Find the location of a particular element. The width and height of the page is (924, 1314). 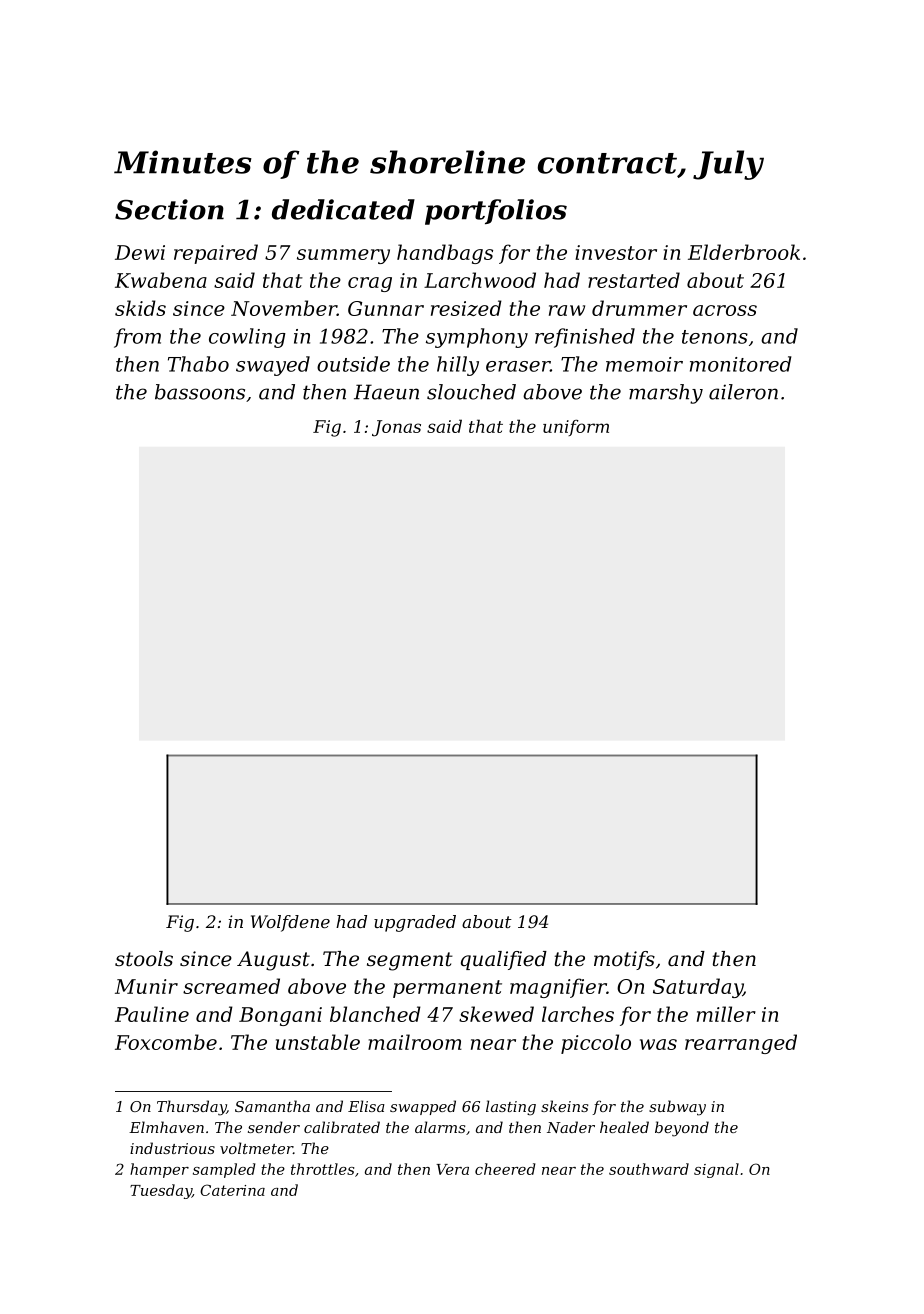

August is located at coordinates (273, 961).
